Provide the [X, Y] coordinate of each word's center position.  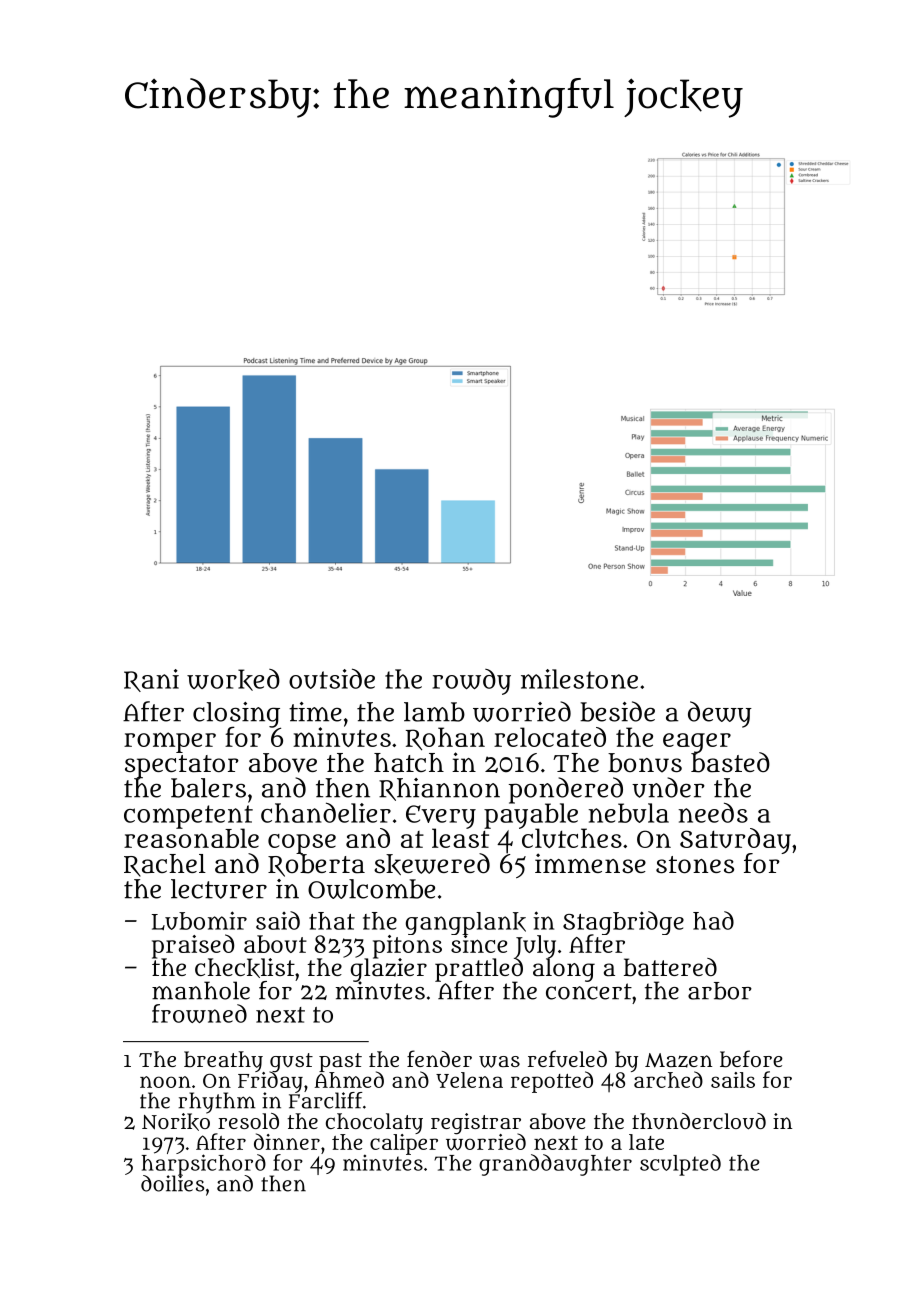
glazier [389, 969]
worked [233, 680]
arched [668, 1080]
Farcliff [325, 1100]
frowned [199, 1013]
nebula [628, 813]
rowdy [472, 682]
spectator [182, 766]
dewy [720, 714]
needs [713, 812]
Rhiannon [439, 789]
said [278, 920]
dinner [287, 1141]
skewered [432, 864]
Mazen [678, 1060]
